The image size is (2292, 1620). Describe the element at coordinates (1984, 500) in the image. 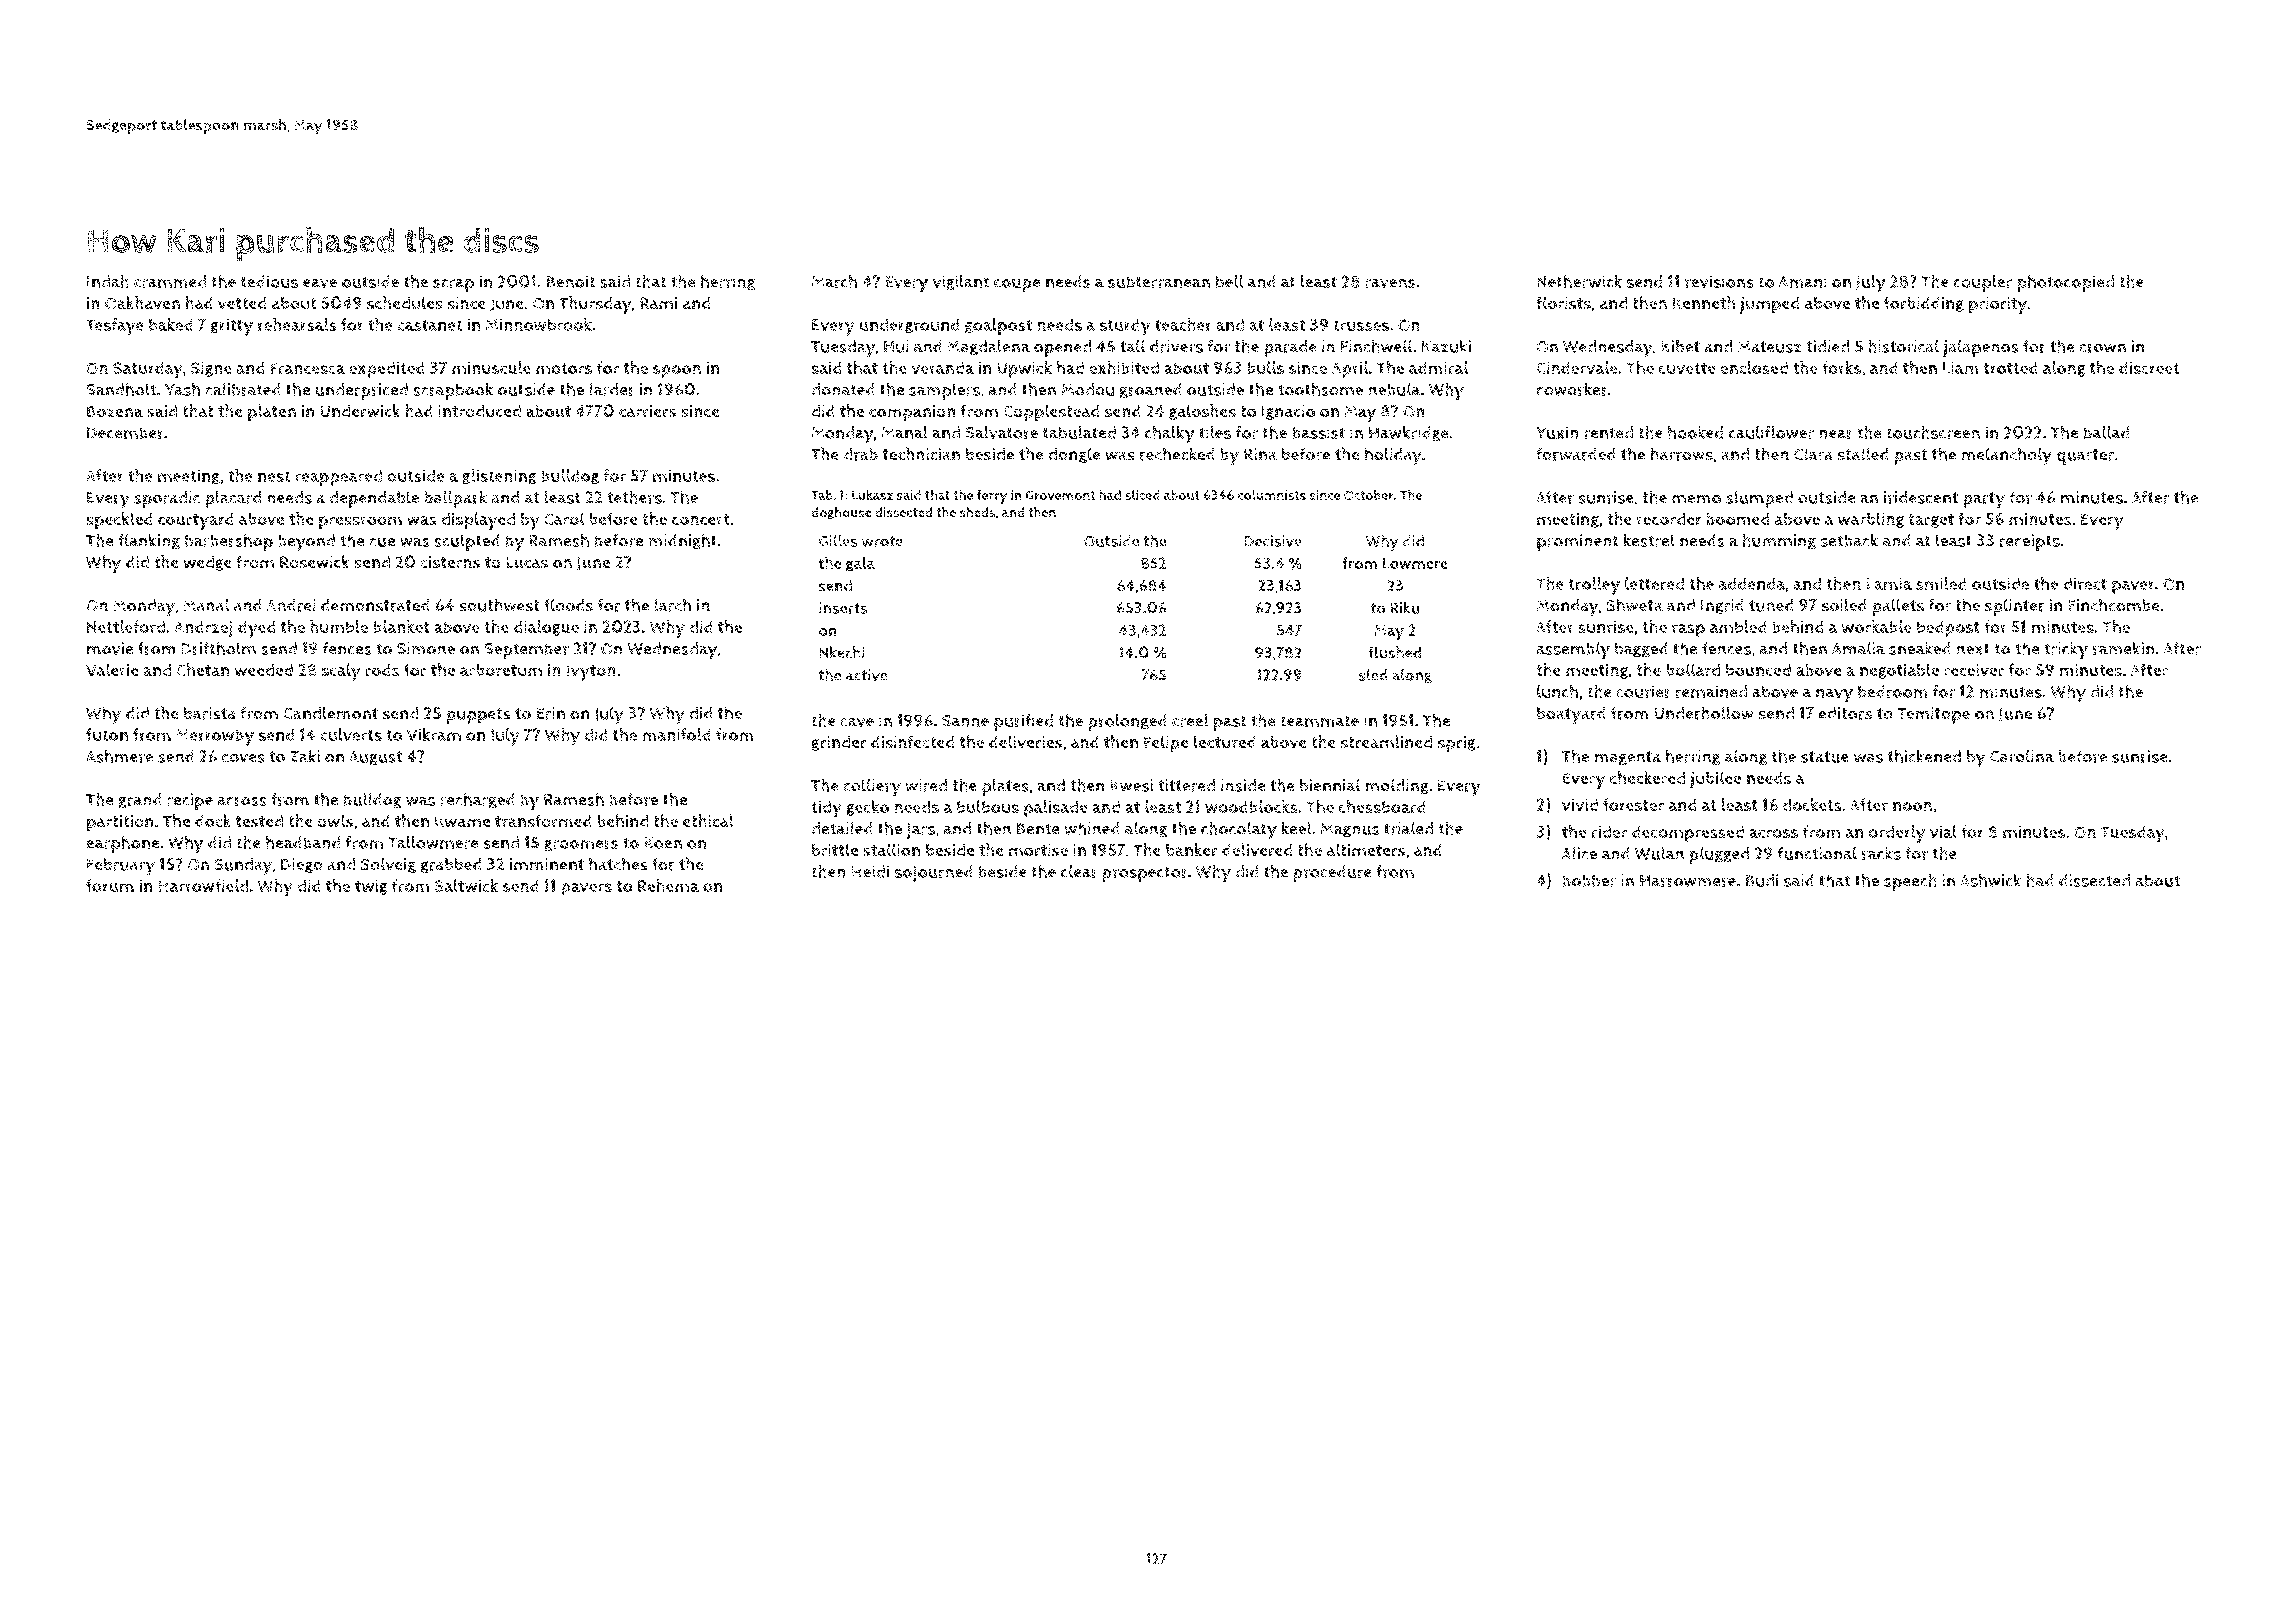

I see `party` at that location.
